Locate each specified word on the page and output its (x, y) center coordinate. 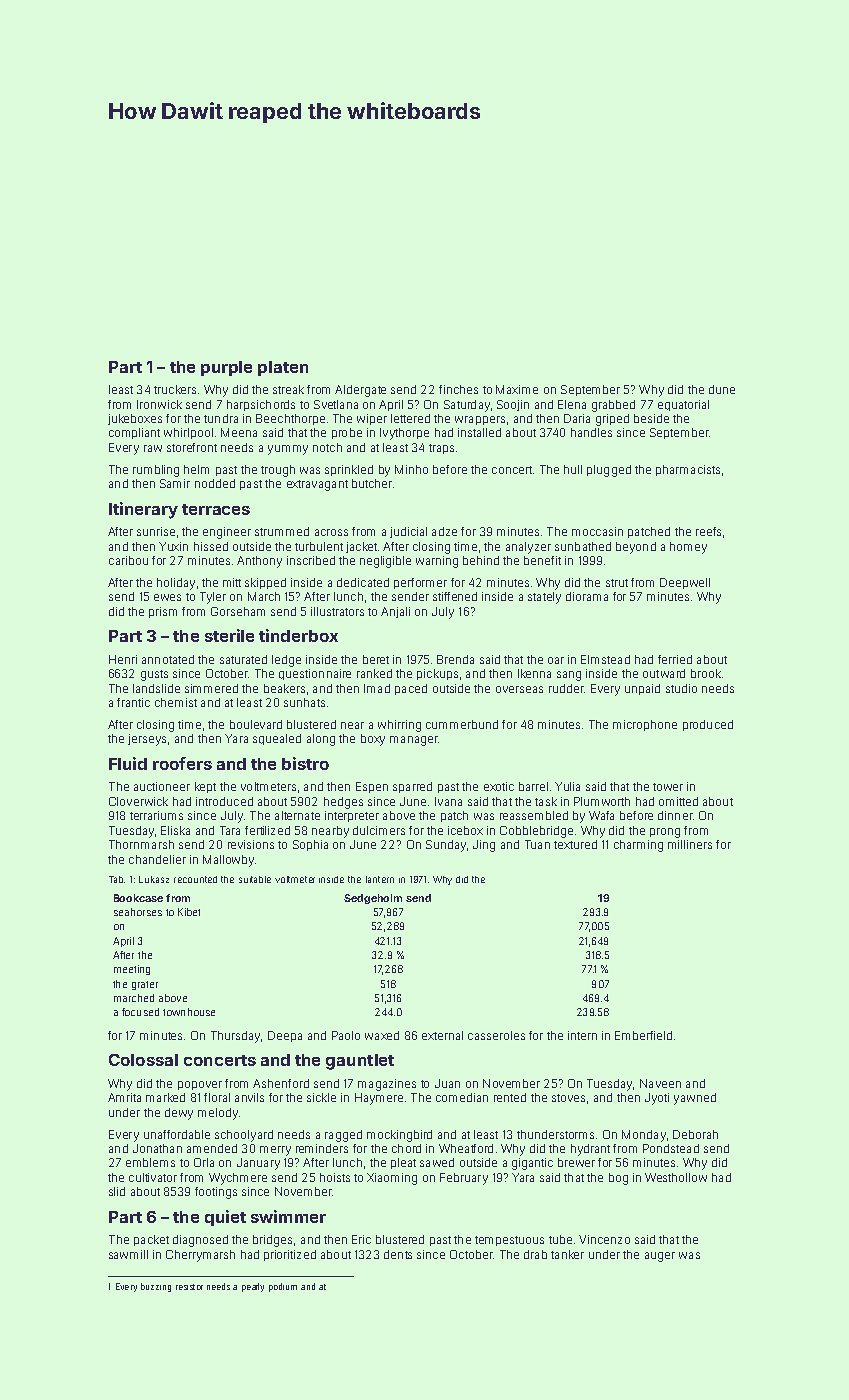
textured (575, 844)
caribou (128, 560)
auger (660, 1257)
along (321, 740)
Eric (361, 1239)
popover (200, 1085)
